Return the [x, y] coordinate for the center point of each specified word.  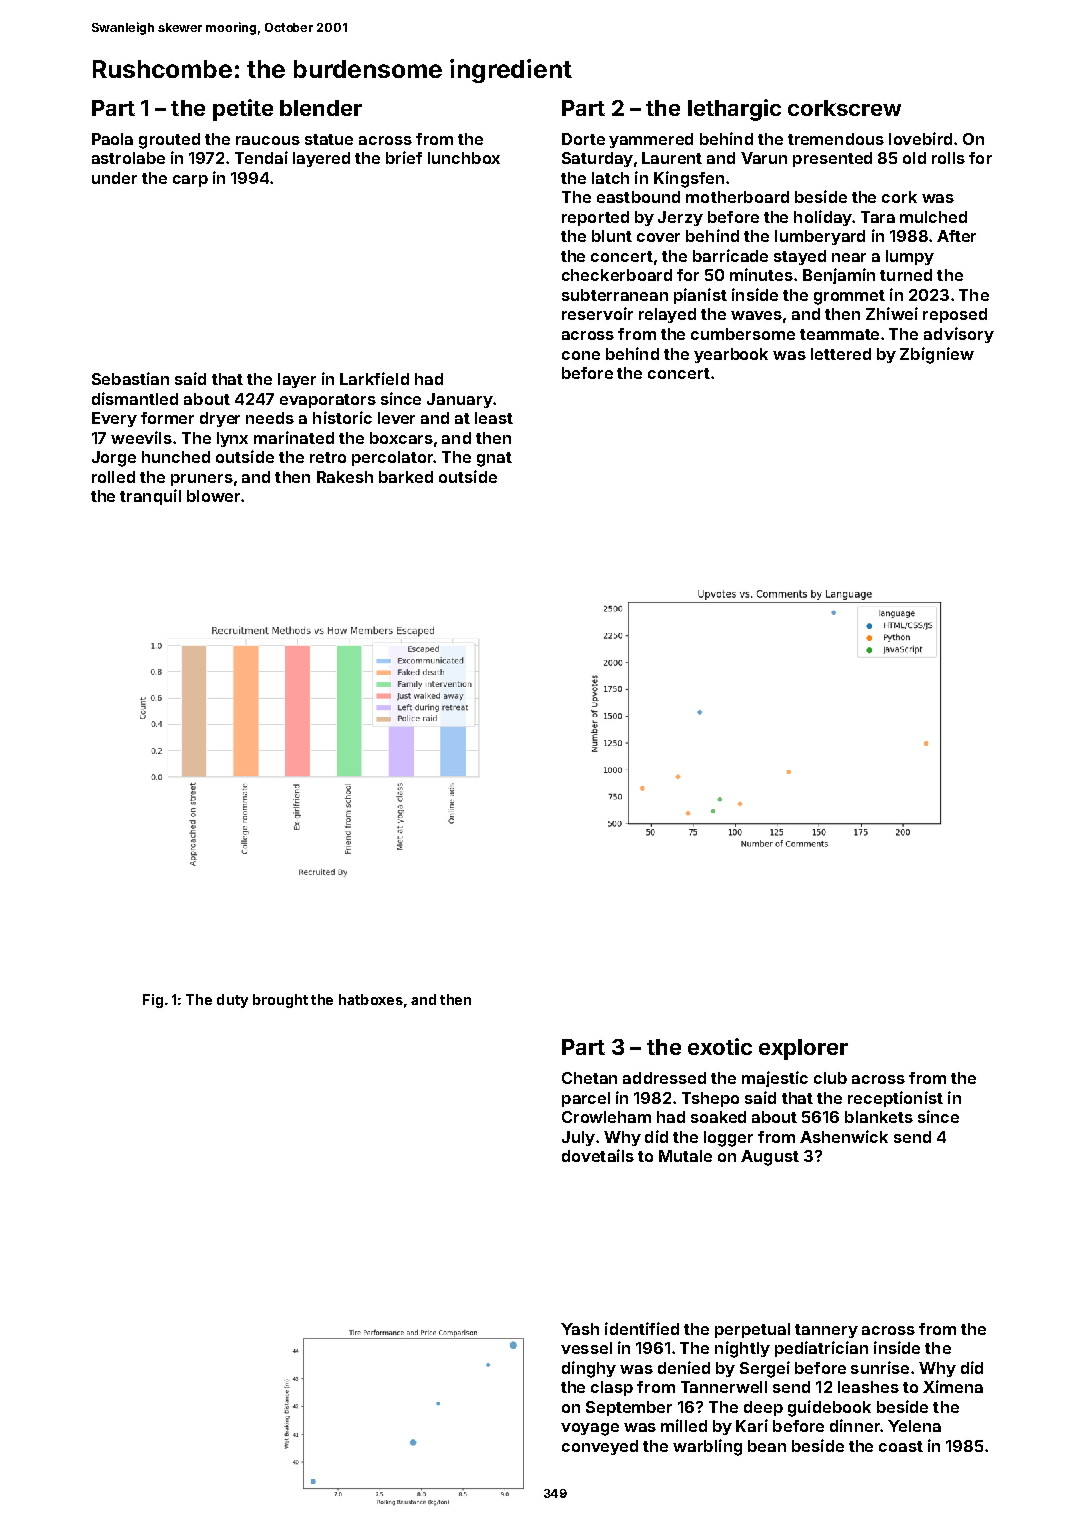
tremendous [836, 139]
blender [321, 108]
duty [232, 1001]
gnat [494, 459]
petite [243, 110]
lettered [841, 354]
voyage [590, 1429]
